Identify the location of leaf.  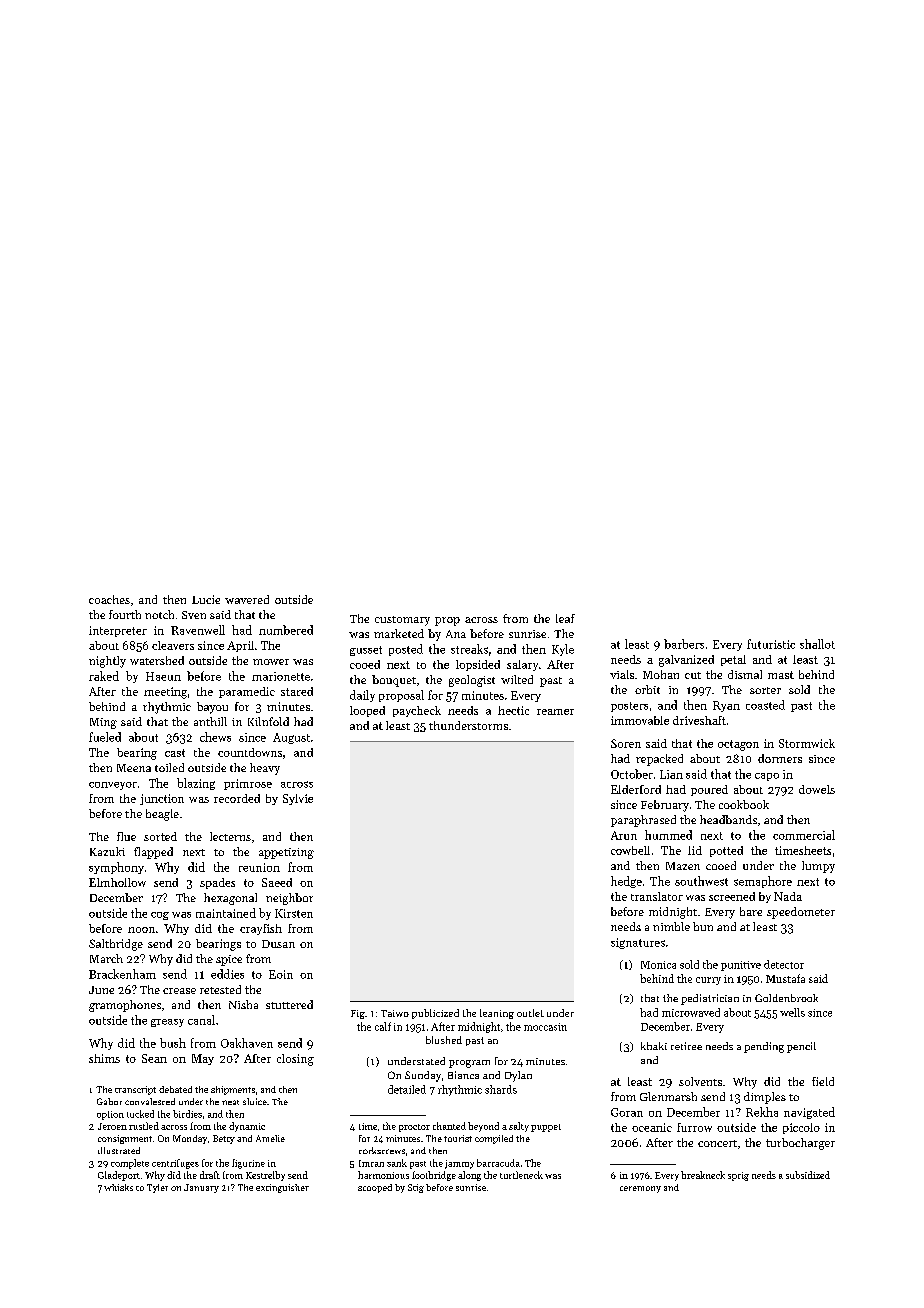
(565, 618).
